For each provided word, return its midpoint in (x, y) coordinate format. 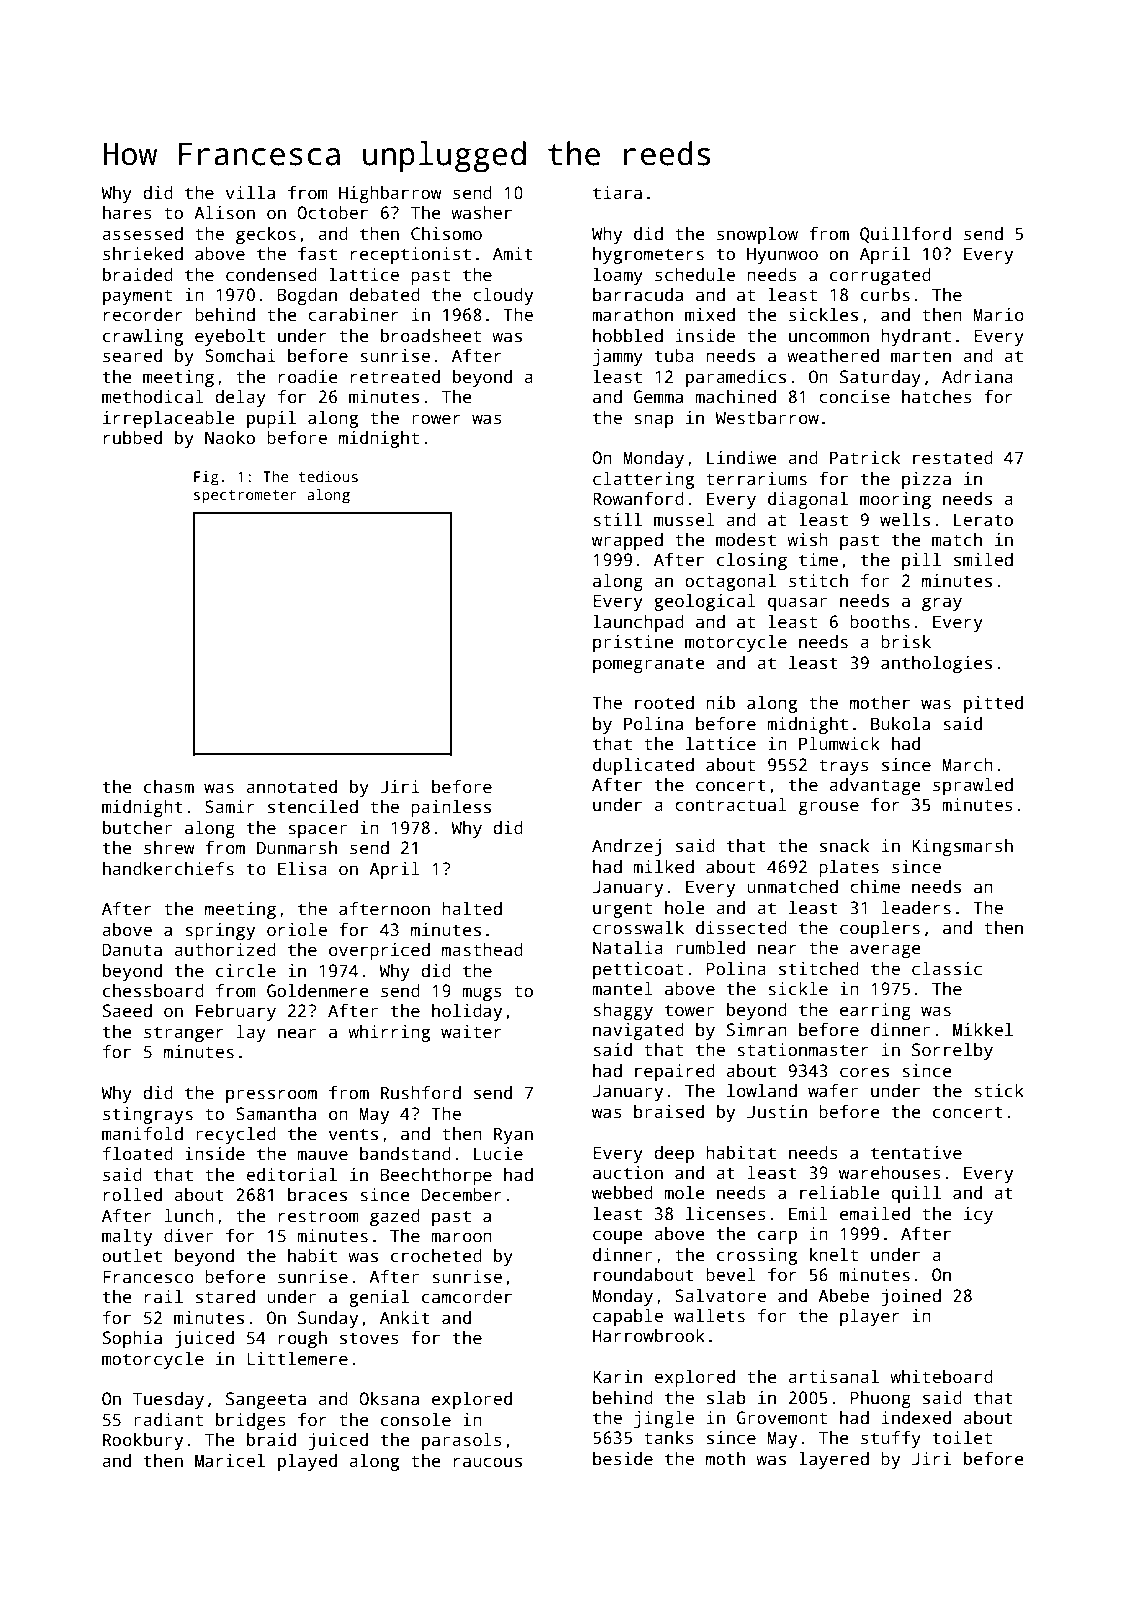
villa (250, 193)
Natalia (628, 948)
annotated (291, 787)
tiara (617, 193)
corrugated (880, 276)
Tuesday (168, 1400)
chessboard (153, 991)
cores (864, 1072)
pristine (633, 643)
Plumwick (839, 744)
